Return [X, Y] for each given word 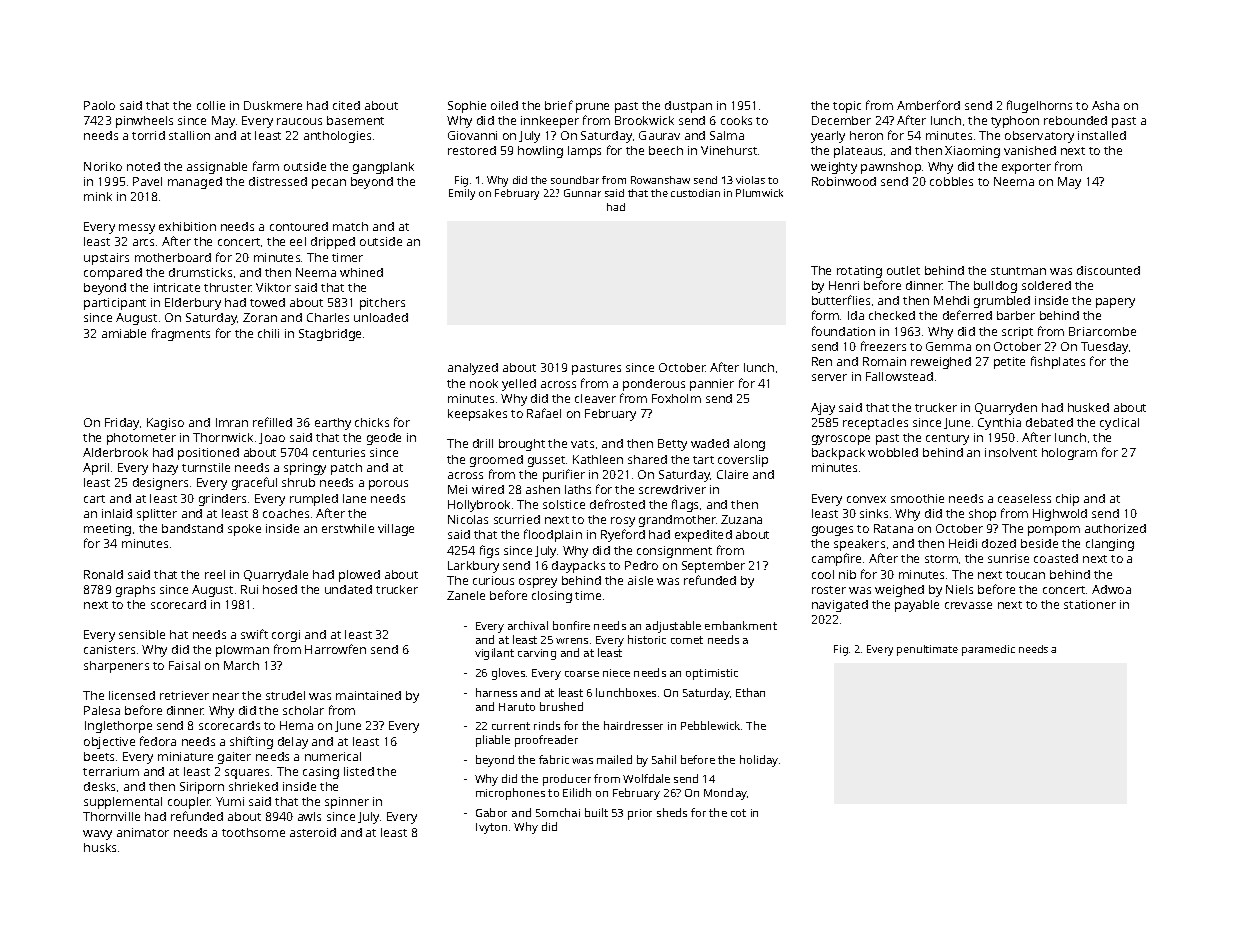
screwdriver [672, 489]
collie [211, 105]
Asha [1105, 105]
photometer [141, 439]
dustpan [688, 107]
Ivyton [491, 828]
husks [100, 847]
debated [1049, 422]
